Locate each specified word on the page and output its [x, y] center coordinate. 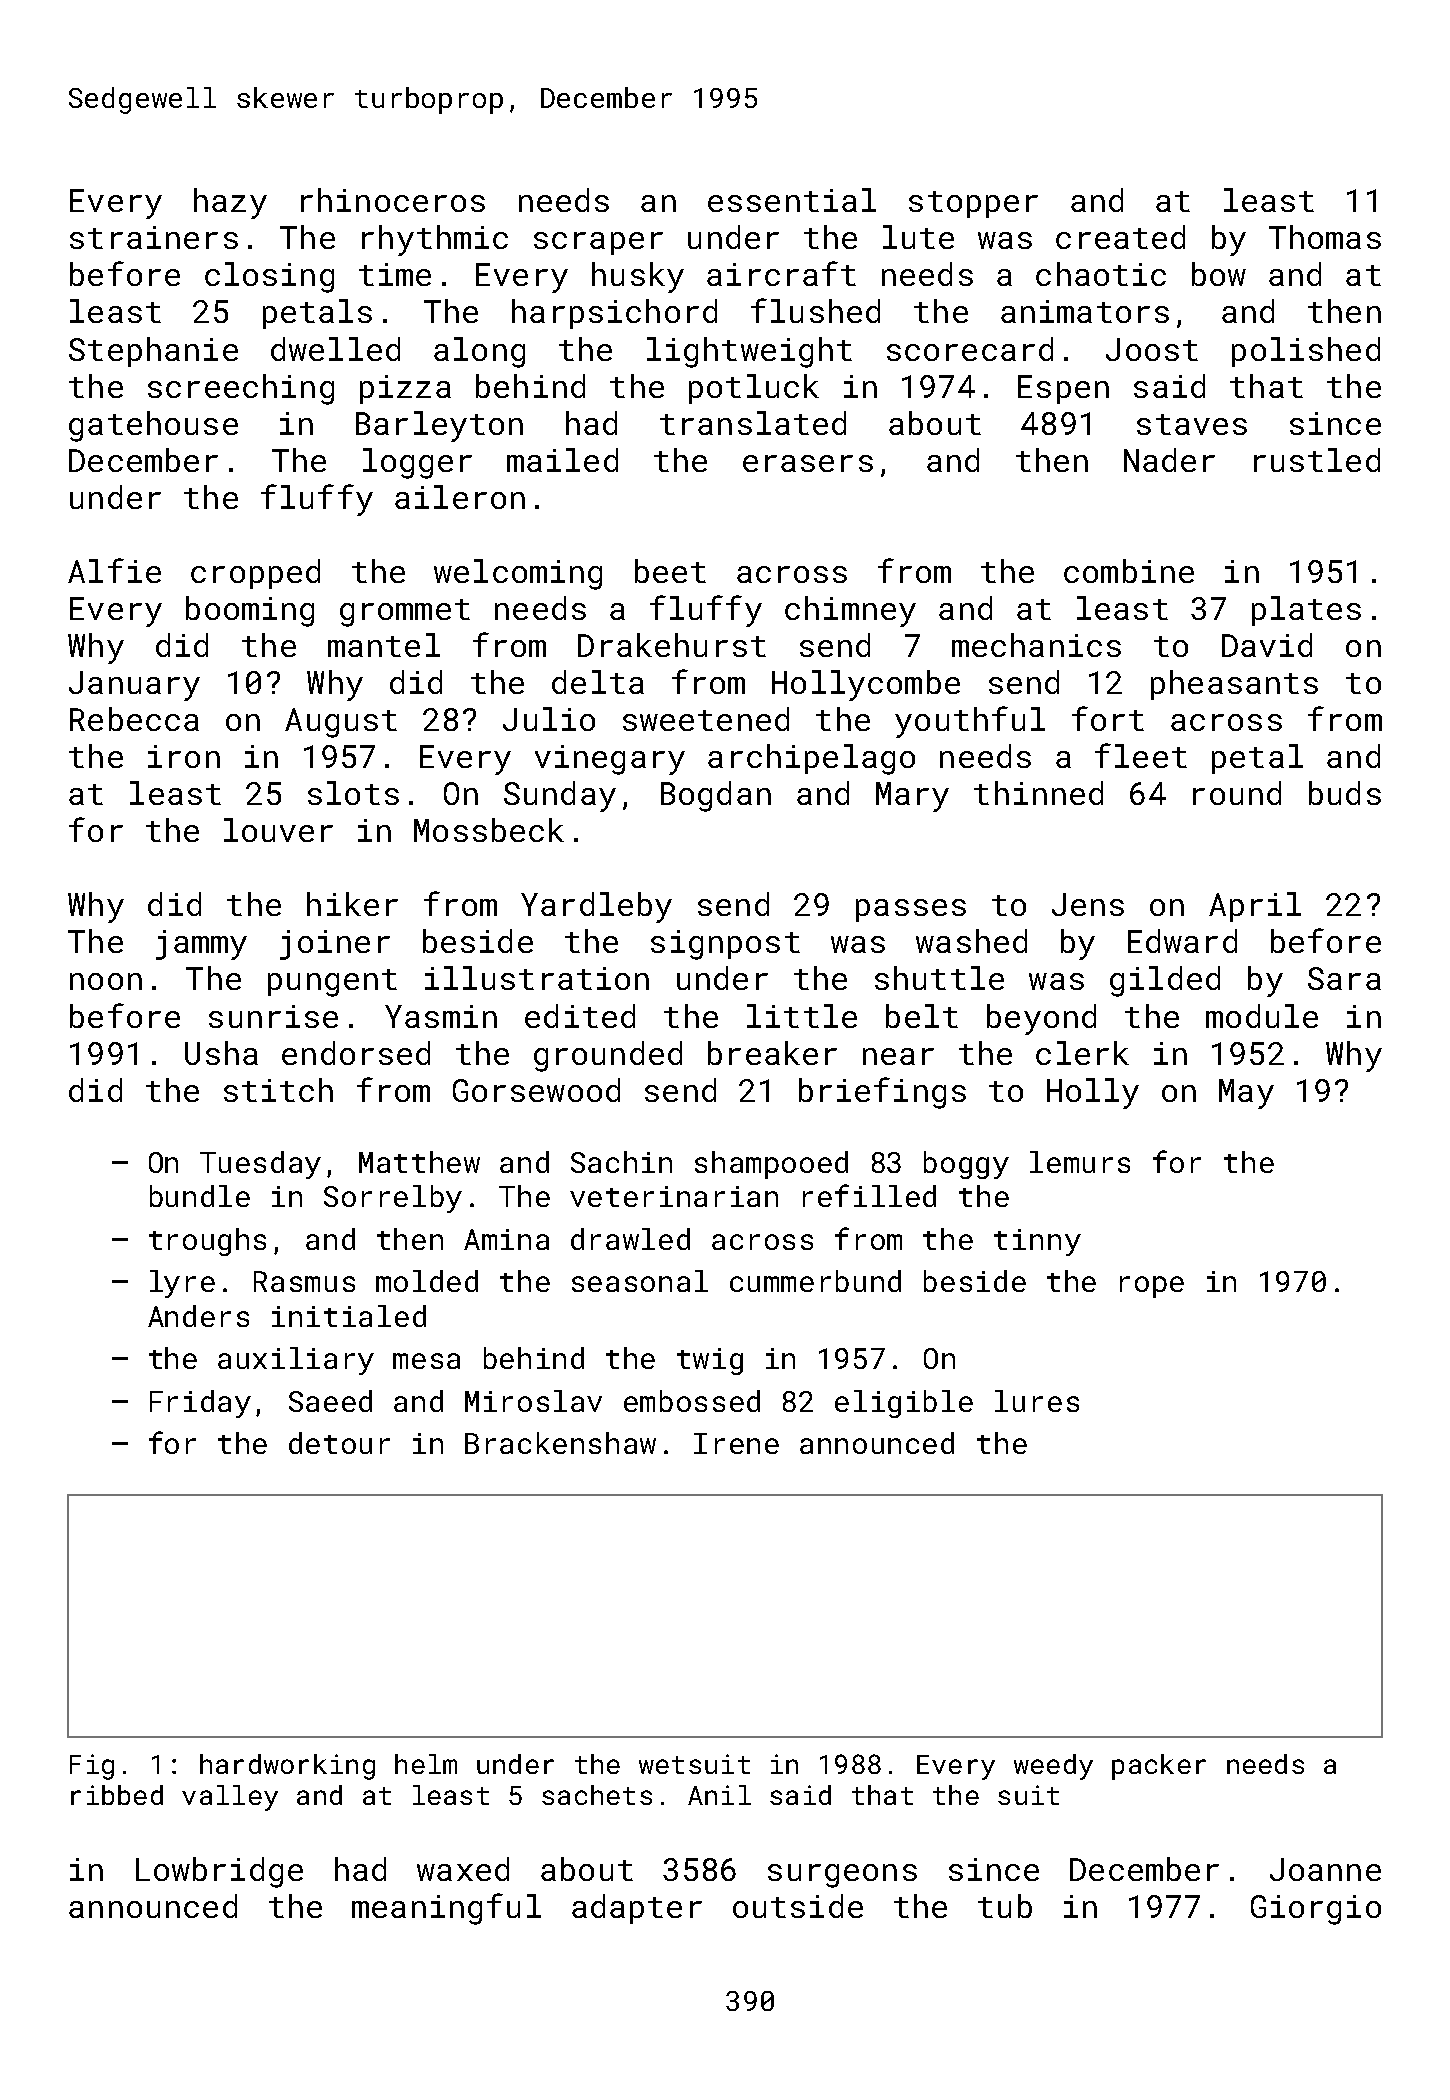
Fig [92, 1767]
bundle [200, 1196]
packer [1159, 1767]
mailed [562, 460]
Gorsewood [536, 1090]
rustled [1317, 460]
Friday [200, 1404]
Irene [736, 1443]
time [395, 274]
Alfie [114, 570]
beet [670, 571]
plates [1306, 611]
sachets [597, 1795]
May [1246, 1094]
